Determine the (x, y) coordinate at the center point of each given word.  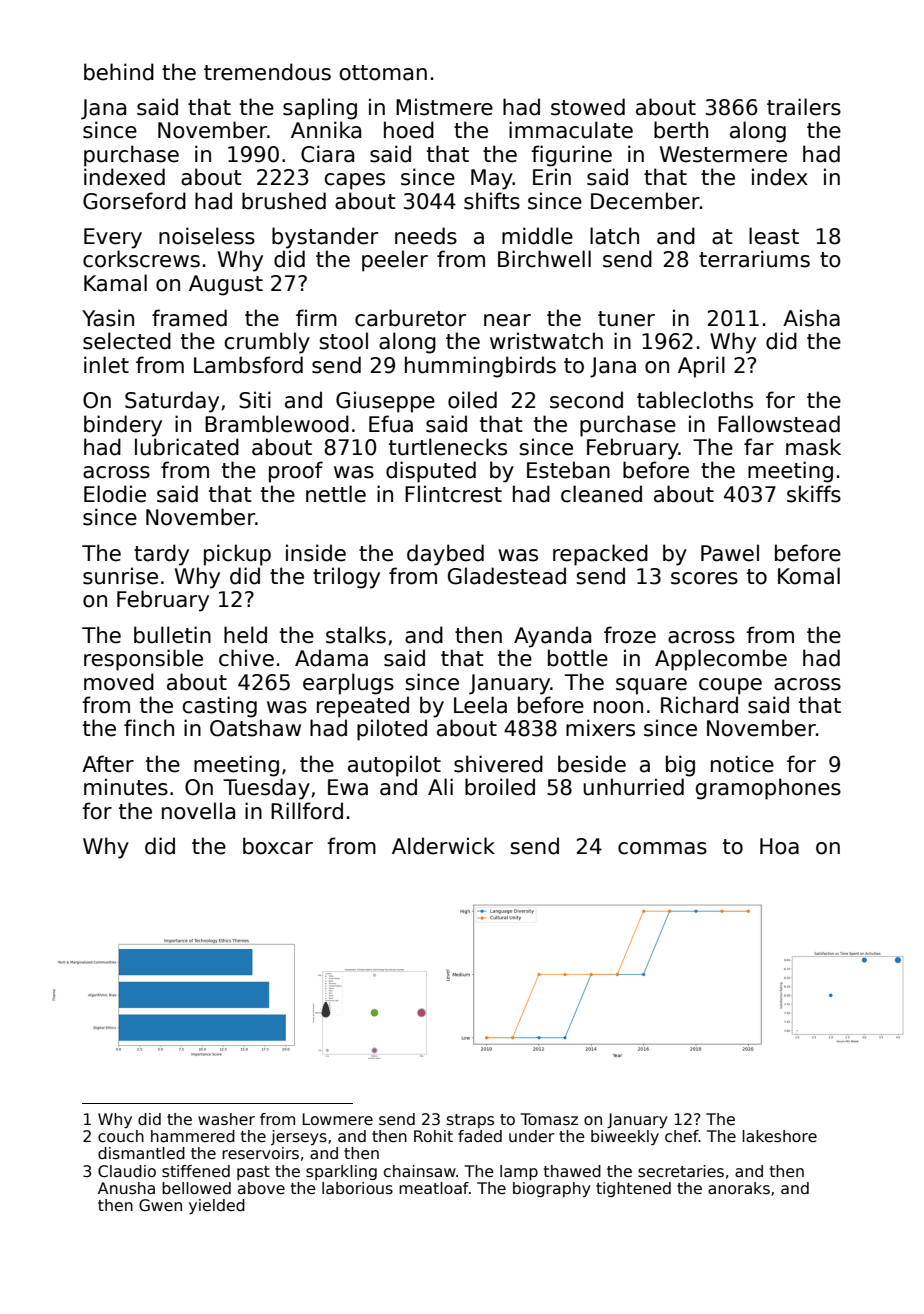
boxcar (278, 846)
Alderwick (443, 846)
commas (662, 848)
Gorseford (134, 201)
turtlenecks (448, 447)
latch (614, 236)
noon (618, 707)
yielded (217, 1206)
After (108, 764)
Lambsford (248, 365)
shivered (498, 764)
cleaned (601, 494)
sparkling (341, 1172)
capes (355, 181)
